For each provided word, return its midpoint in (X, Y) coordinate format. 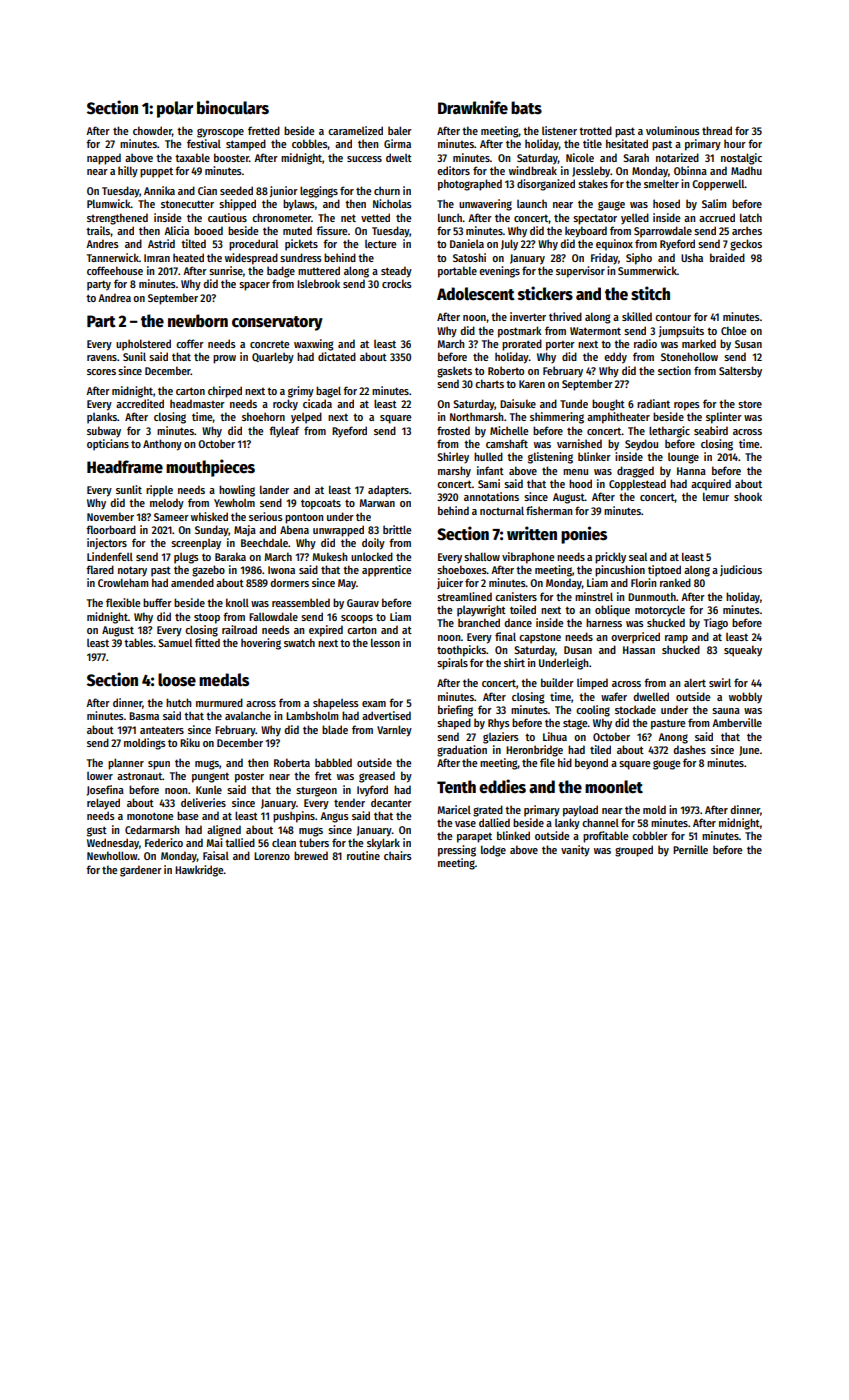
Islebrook (318, 283)
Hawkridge (199, 871)
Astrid (161, 243)
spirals (452, 664)
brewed (311, 855)
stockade (635, 709)
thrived (565, 316)
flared (100, 569)
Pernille (690, 849)
